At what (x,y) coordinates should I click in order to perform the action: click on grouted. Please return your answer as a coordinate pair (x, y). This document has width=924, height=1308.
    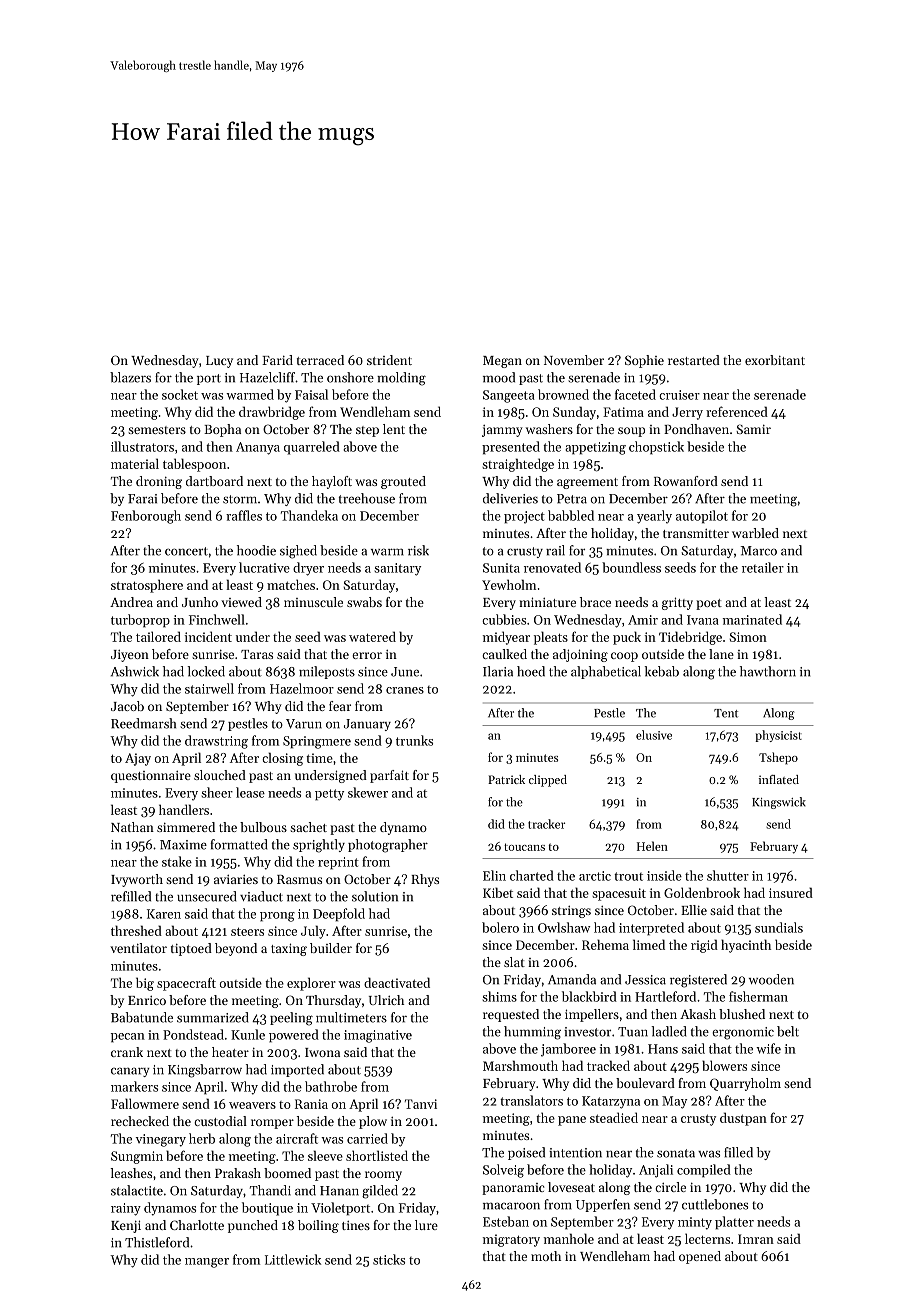
    Looking at the image, I should click on (403, 482).
